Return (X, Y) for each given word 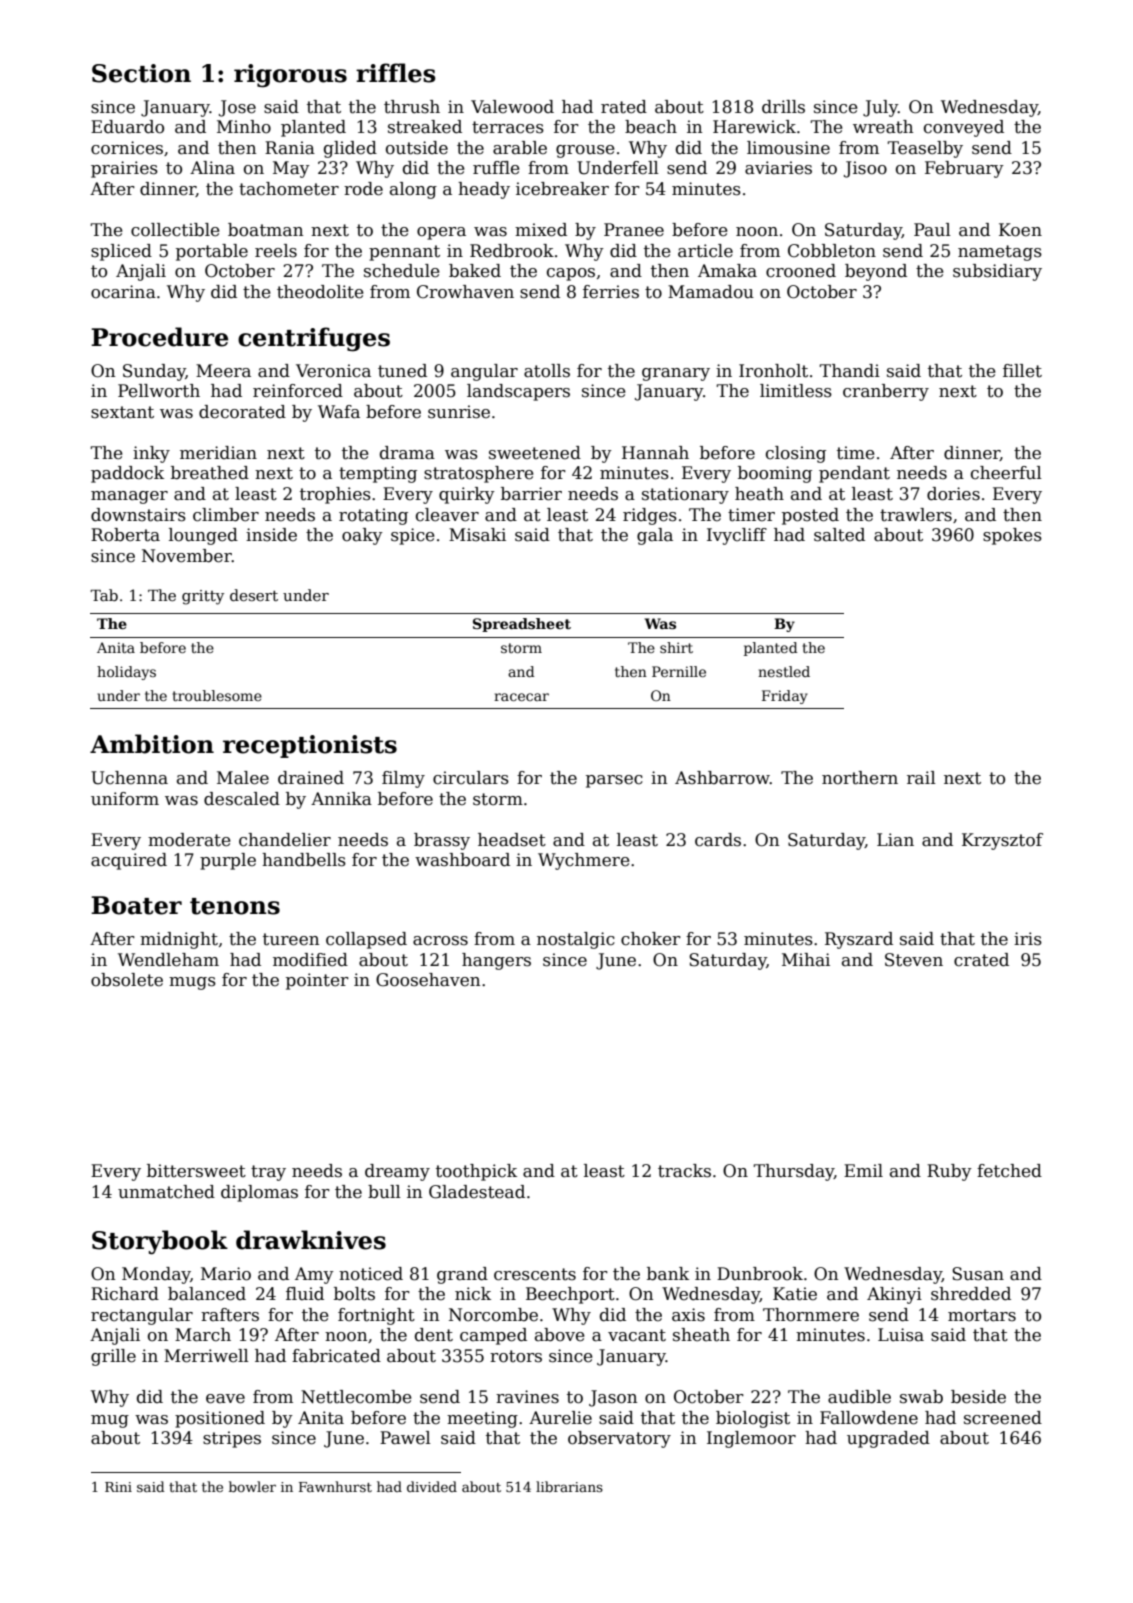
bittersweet (196, 1171)
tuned (402, 371)
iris (1028, 939)
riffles (396, 73)
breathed (210, 473)
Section (141, 73)
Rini (118, 1487)
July (880, 108)
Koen (1020, 230)
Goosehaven (428, 980)
